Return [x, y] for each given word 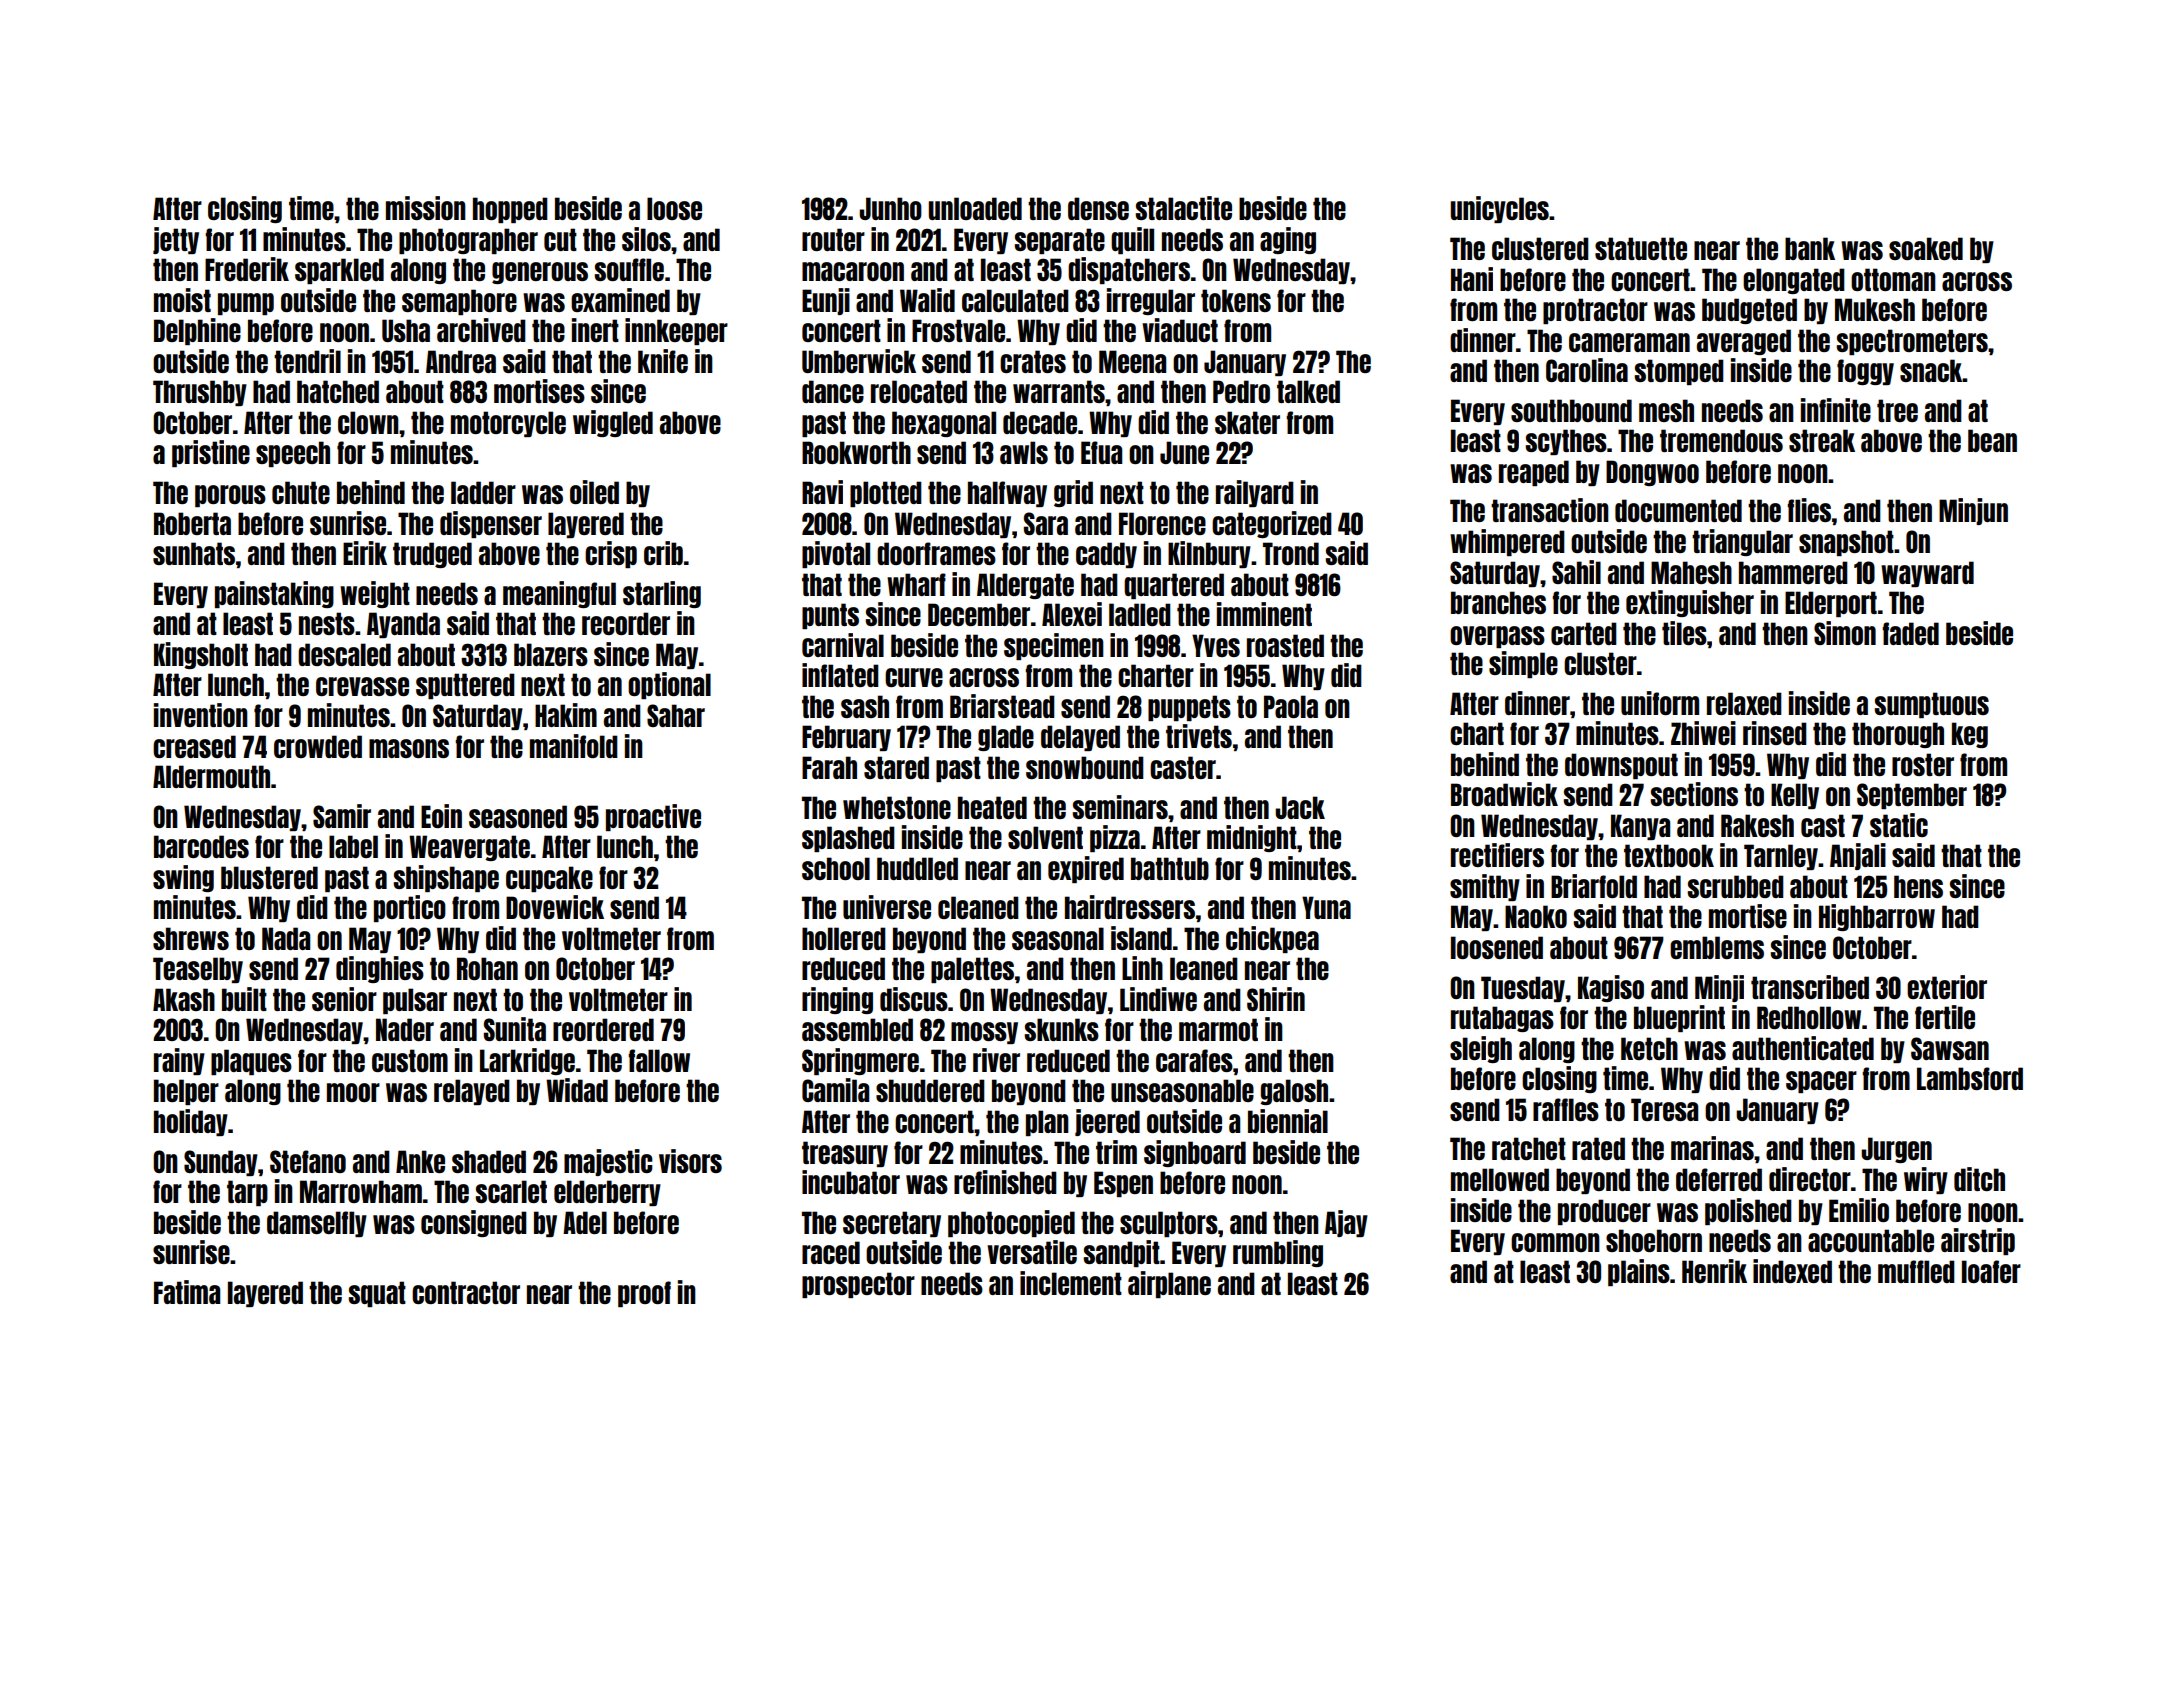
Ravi [822, 492]
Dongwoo [1652, 473]
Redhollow [1809, 1017]
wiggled [613, 423]
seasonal [1058, 938]
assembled [857, 1029]
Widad [577, 1090]
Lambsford [1970, 1078]
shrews [191, 938]
